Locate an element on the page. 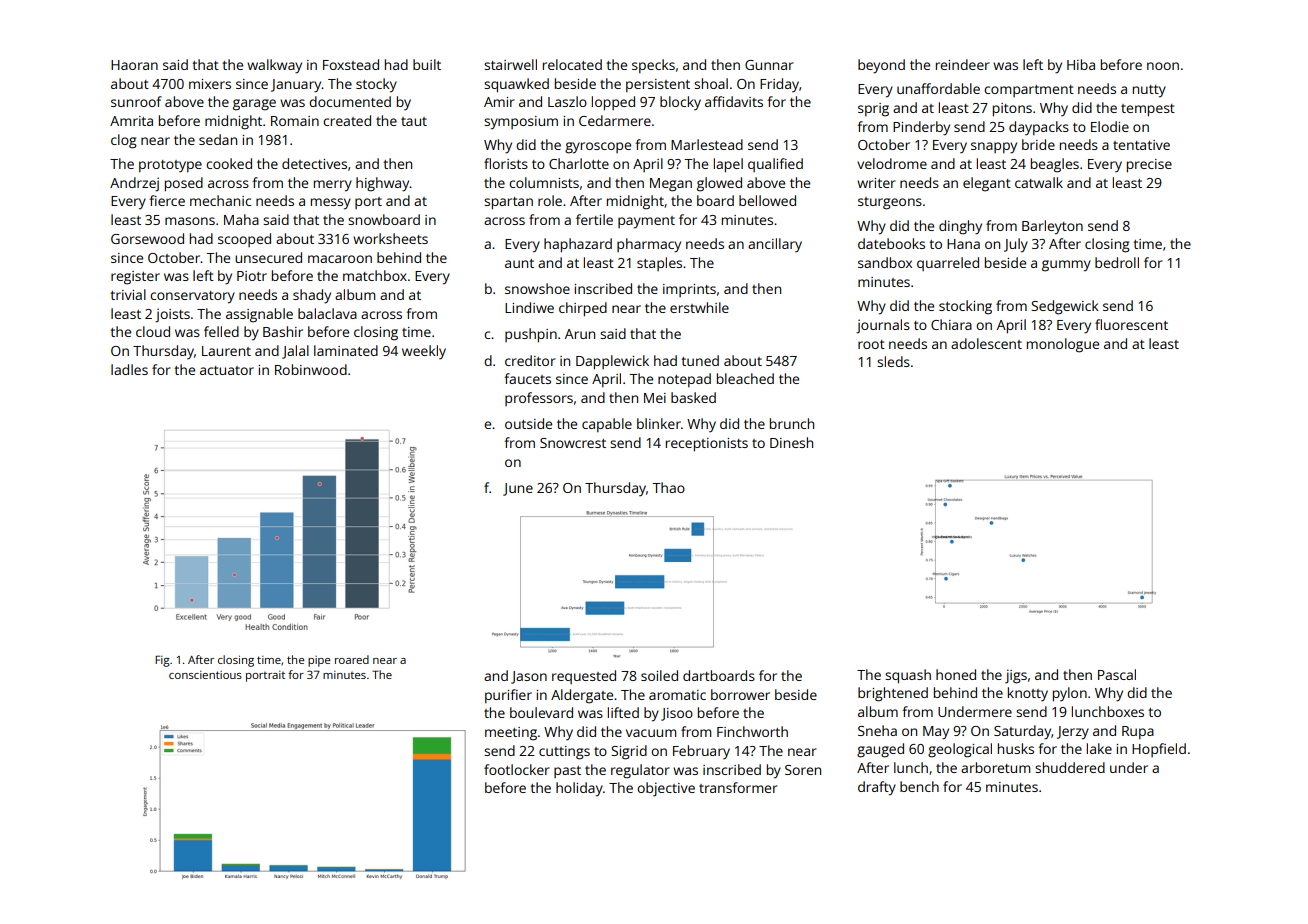 This image has width=1308, height=924. objective is located at coordinates (666, 789).
